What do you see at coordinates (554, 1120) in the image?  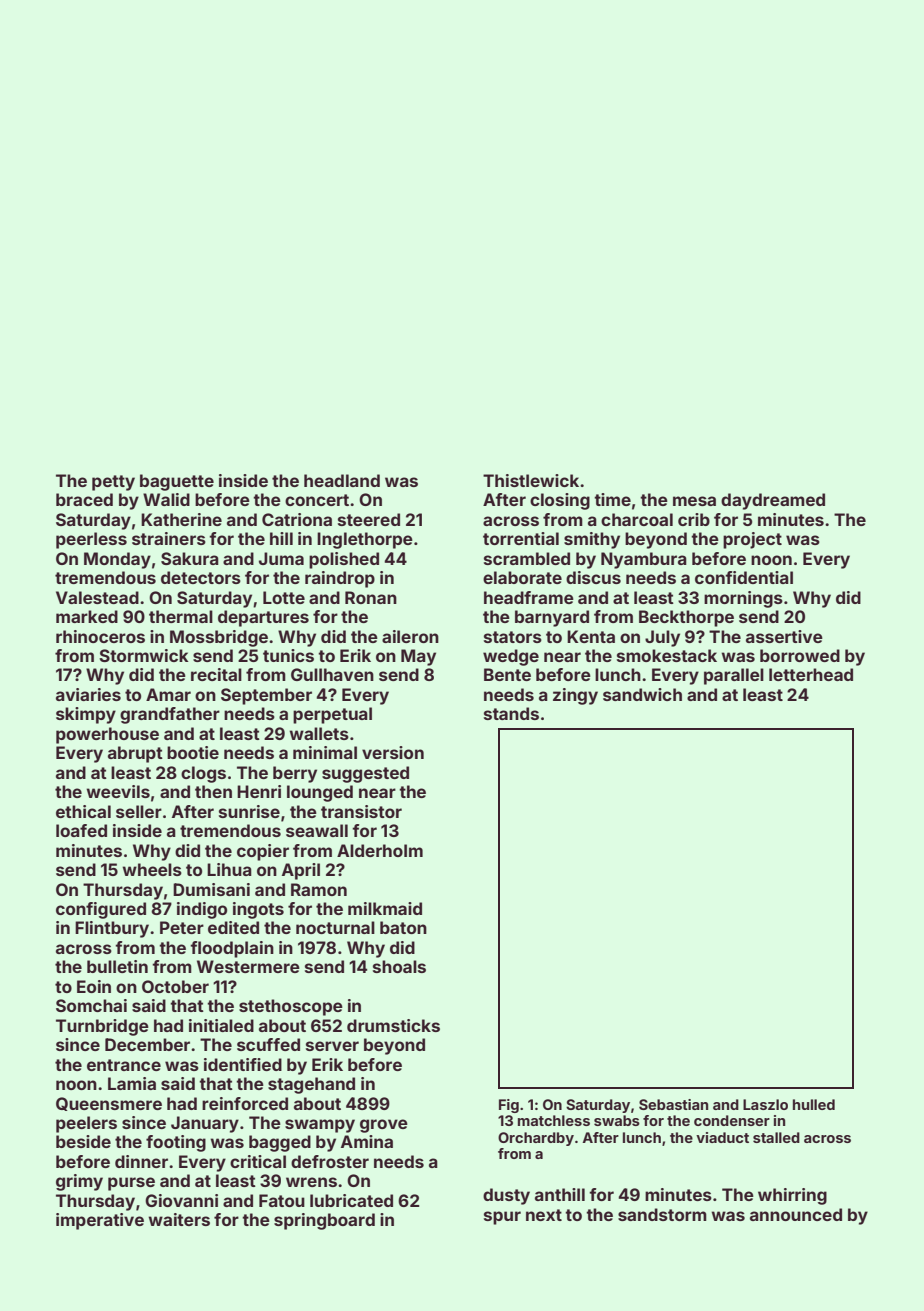 I see `matchless` at bounding box center [554, 1120].
